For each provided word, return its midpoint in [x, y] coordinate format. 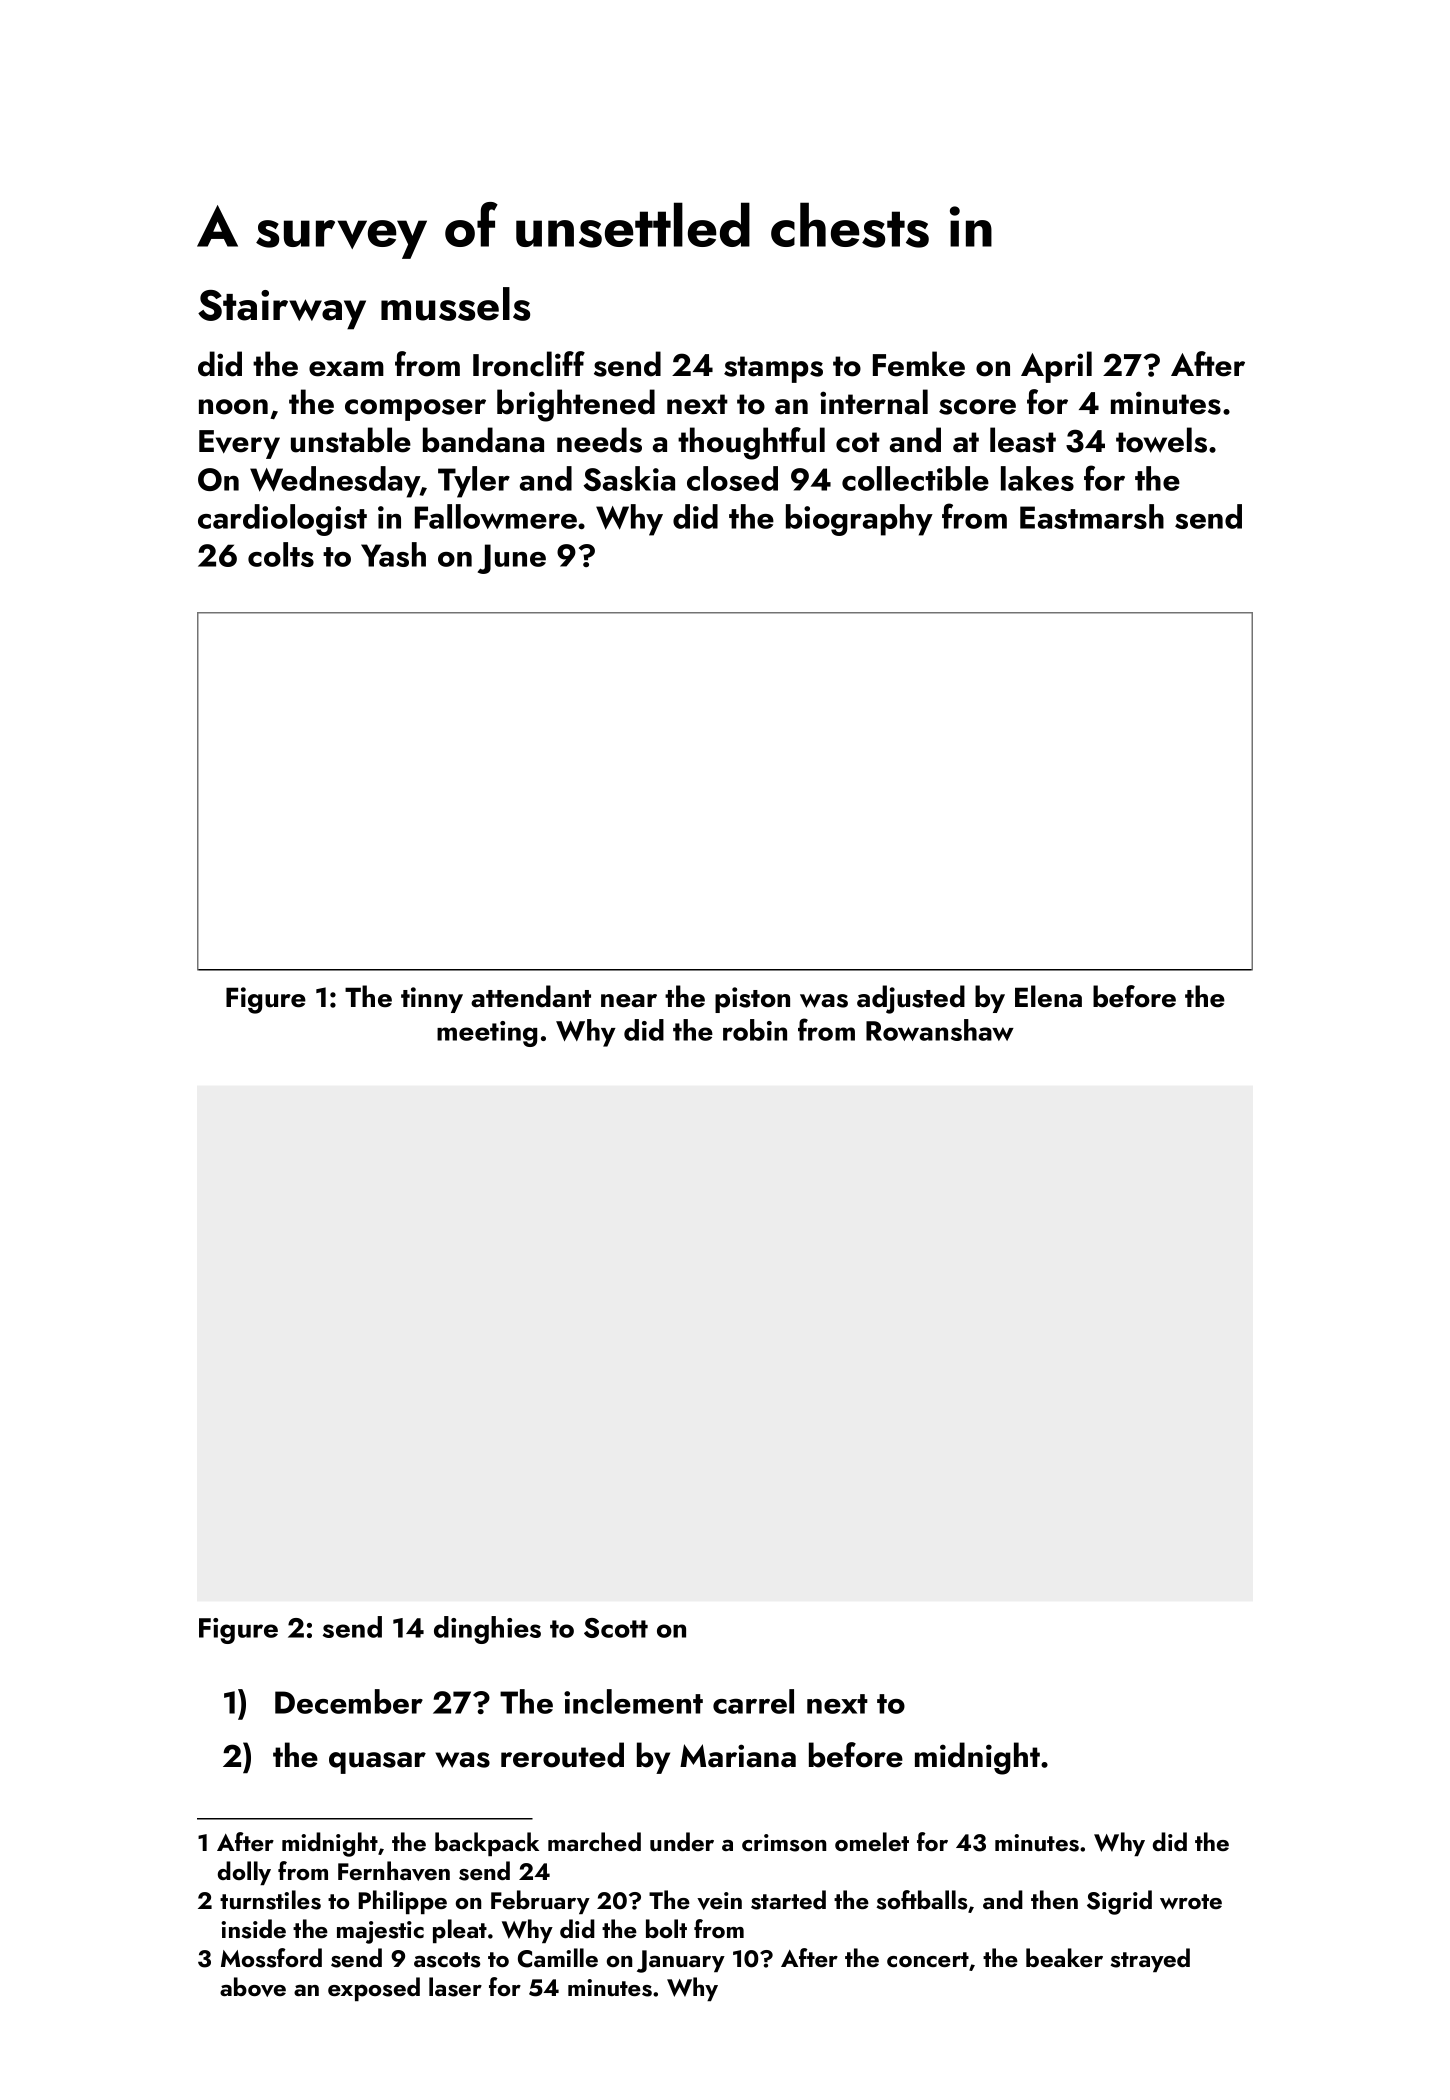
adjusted [911, 999]
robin [755, 1030]
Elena [1048, 996]
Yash [393, 554]
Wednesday [335, 482]
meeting [487, 1034]
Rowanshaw [940, 1030]
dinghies [487, 1630]
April [1056, 367]
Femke [919, 364]
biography [859, 520]
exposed [374, 1989]
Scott [616, 1628]
